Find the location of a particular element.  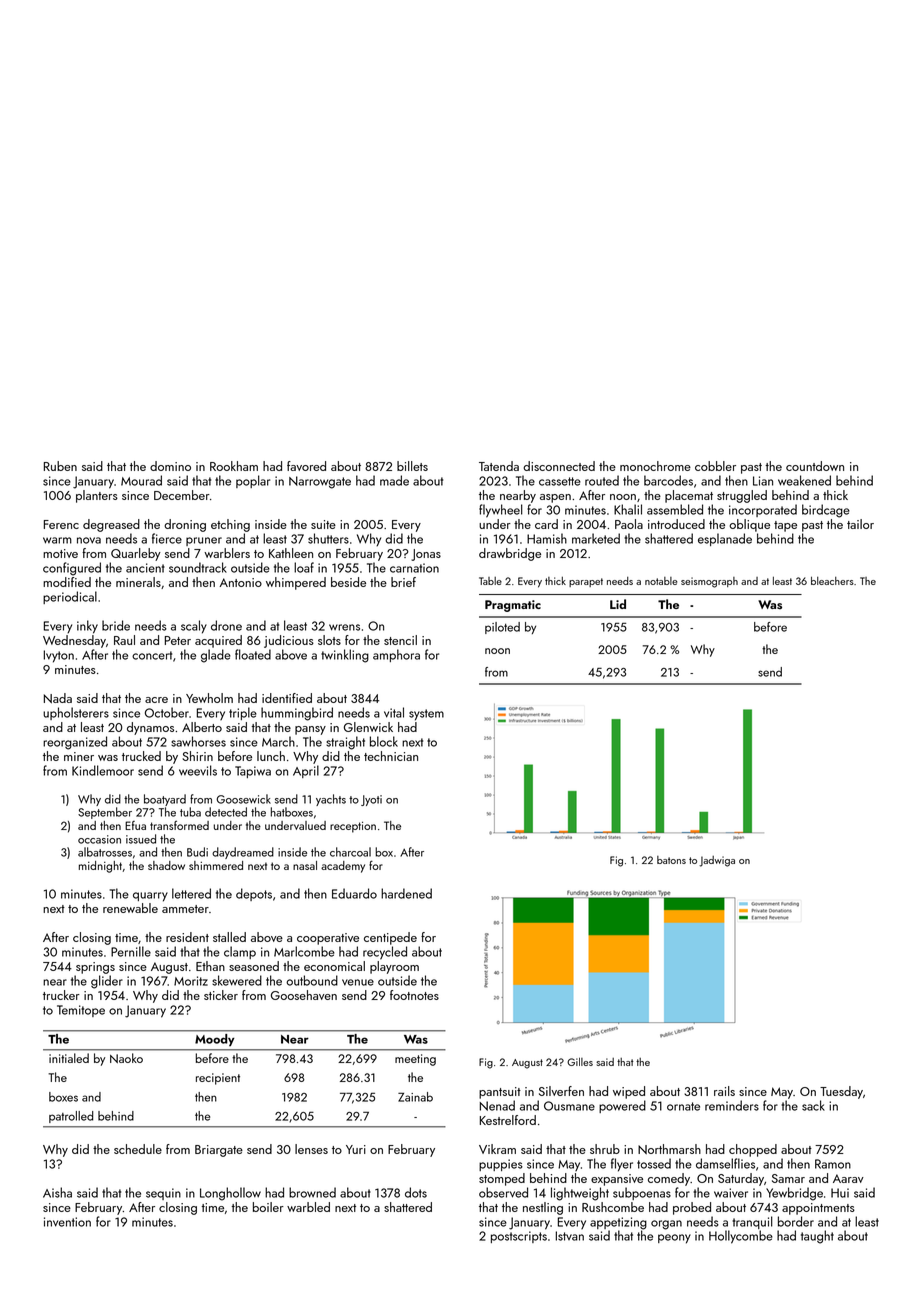

invention is located at coordinates (67, 1222).
